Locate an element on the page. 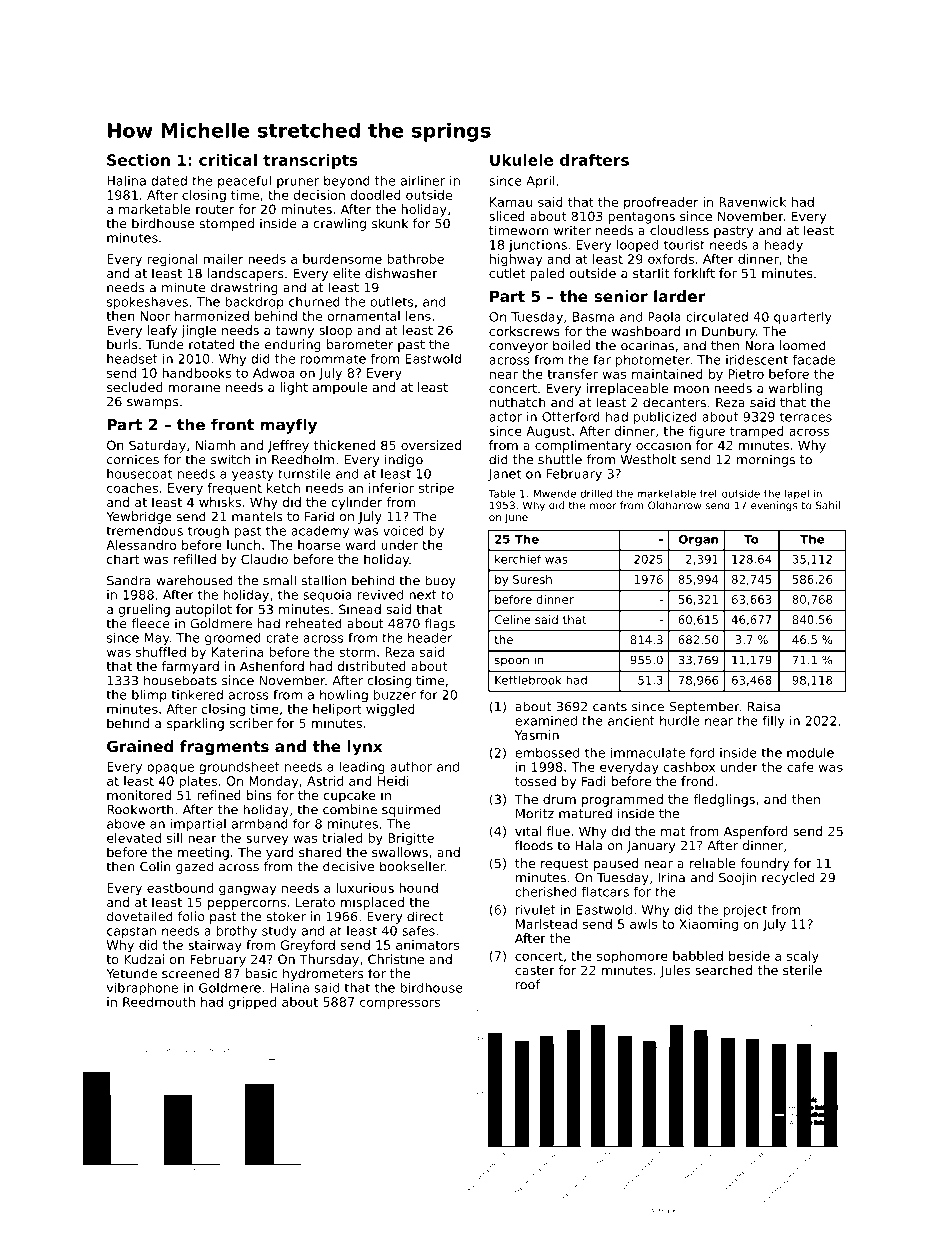 This image has height=1233, width=952. Reedmouth is located at coordinates (159, 1002).
